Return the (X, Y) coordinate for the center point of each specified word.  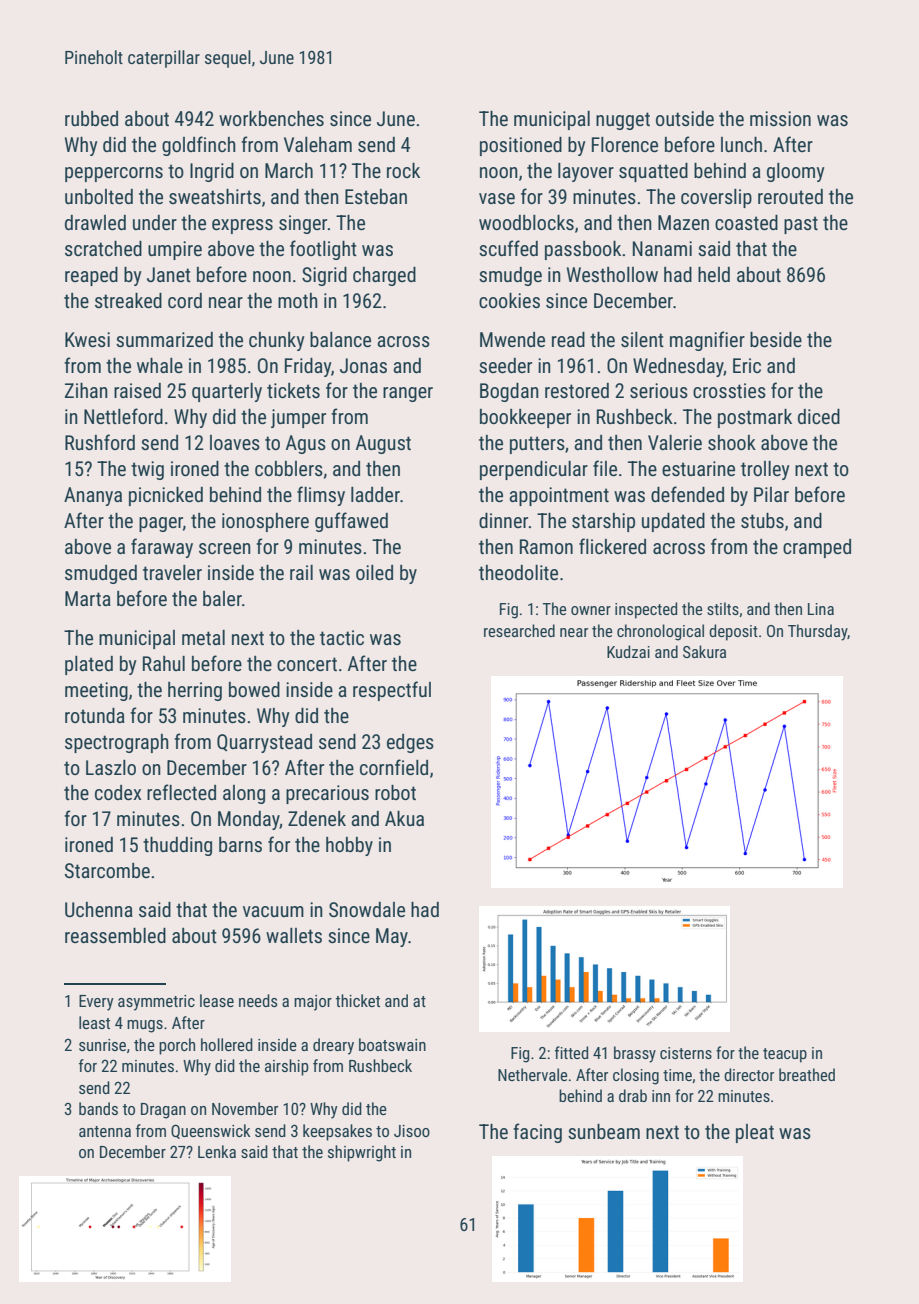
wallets (294, 935)
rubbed (91, 118)
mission (780, 118)
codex (118, 792)
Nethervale (532, 1074)
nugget (623, 121)
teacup (785, 1055)
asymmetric (156, 1003)
